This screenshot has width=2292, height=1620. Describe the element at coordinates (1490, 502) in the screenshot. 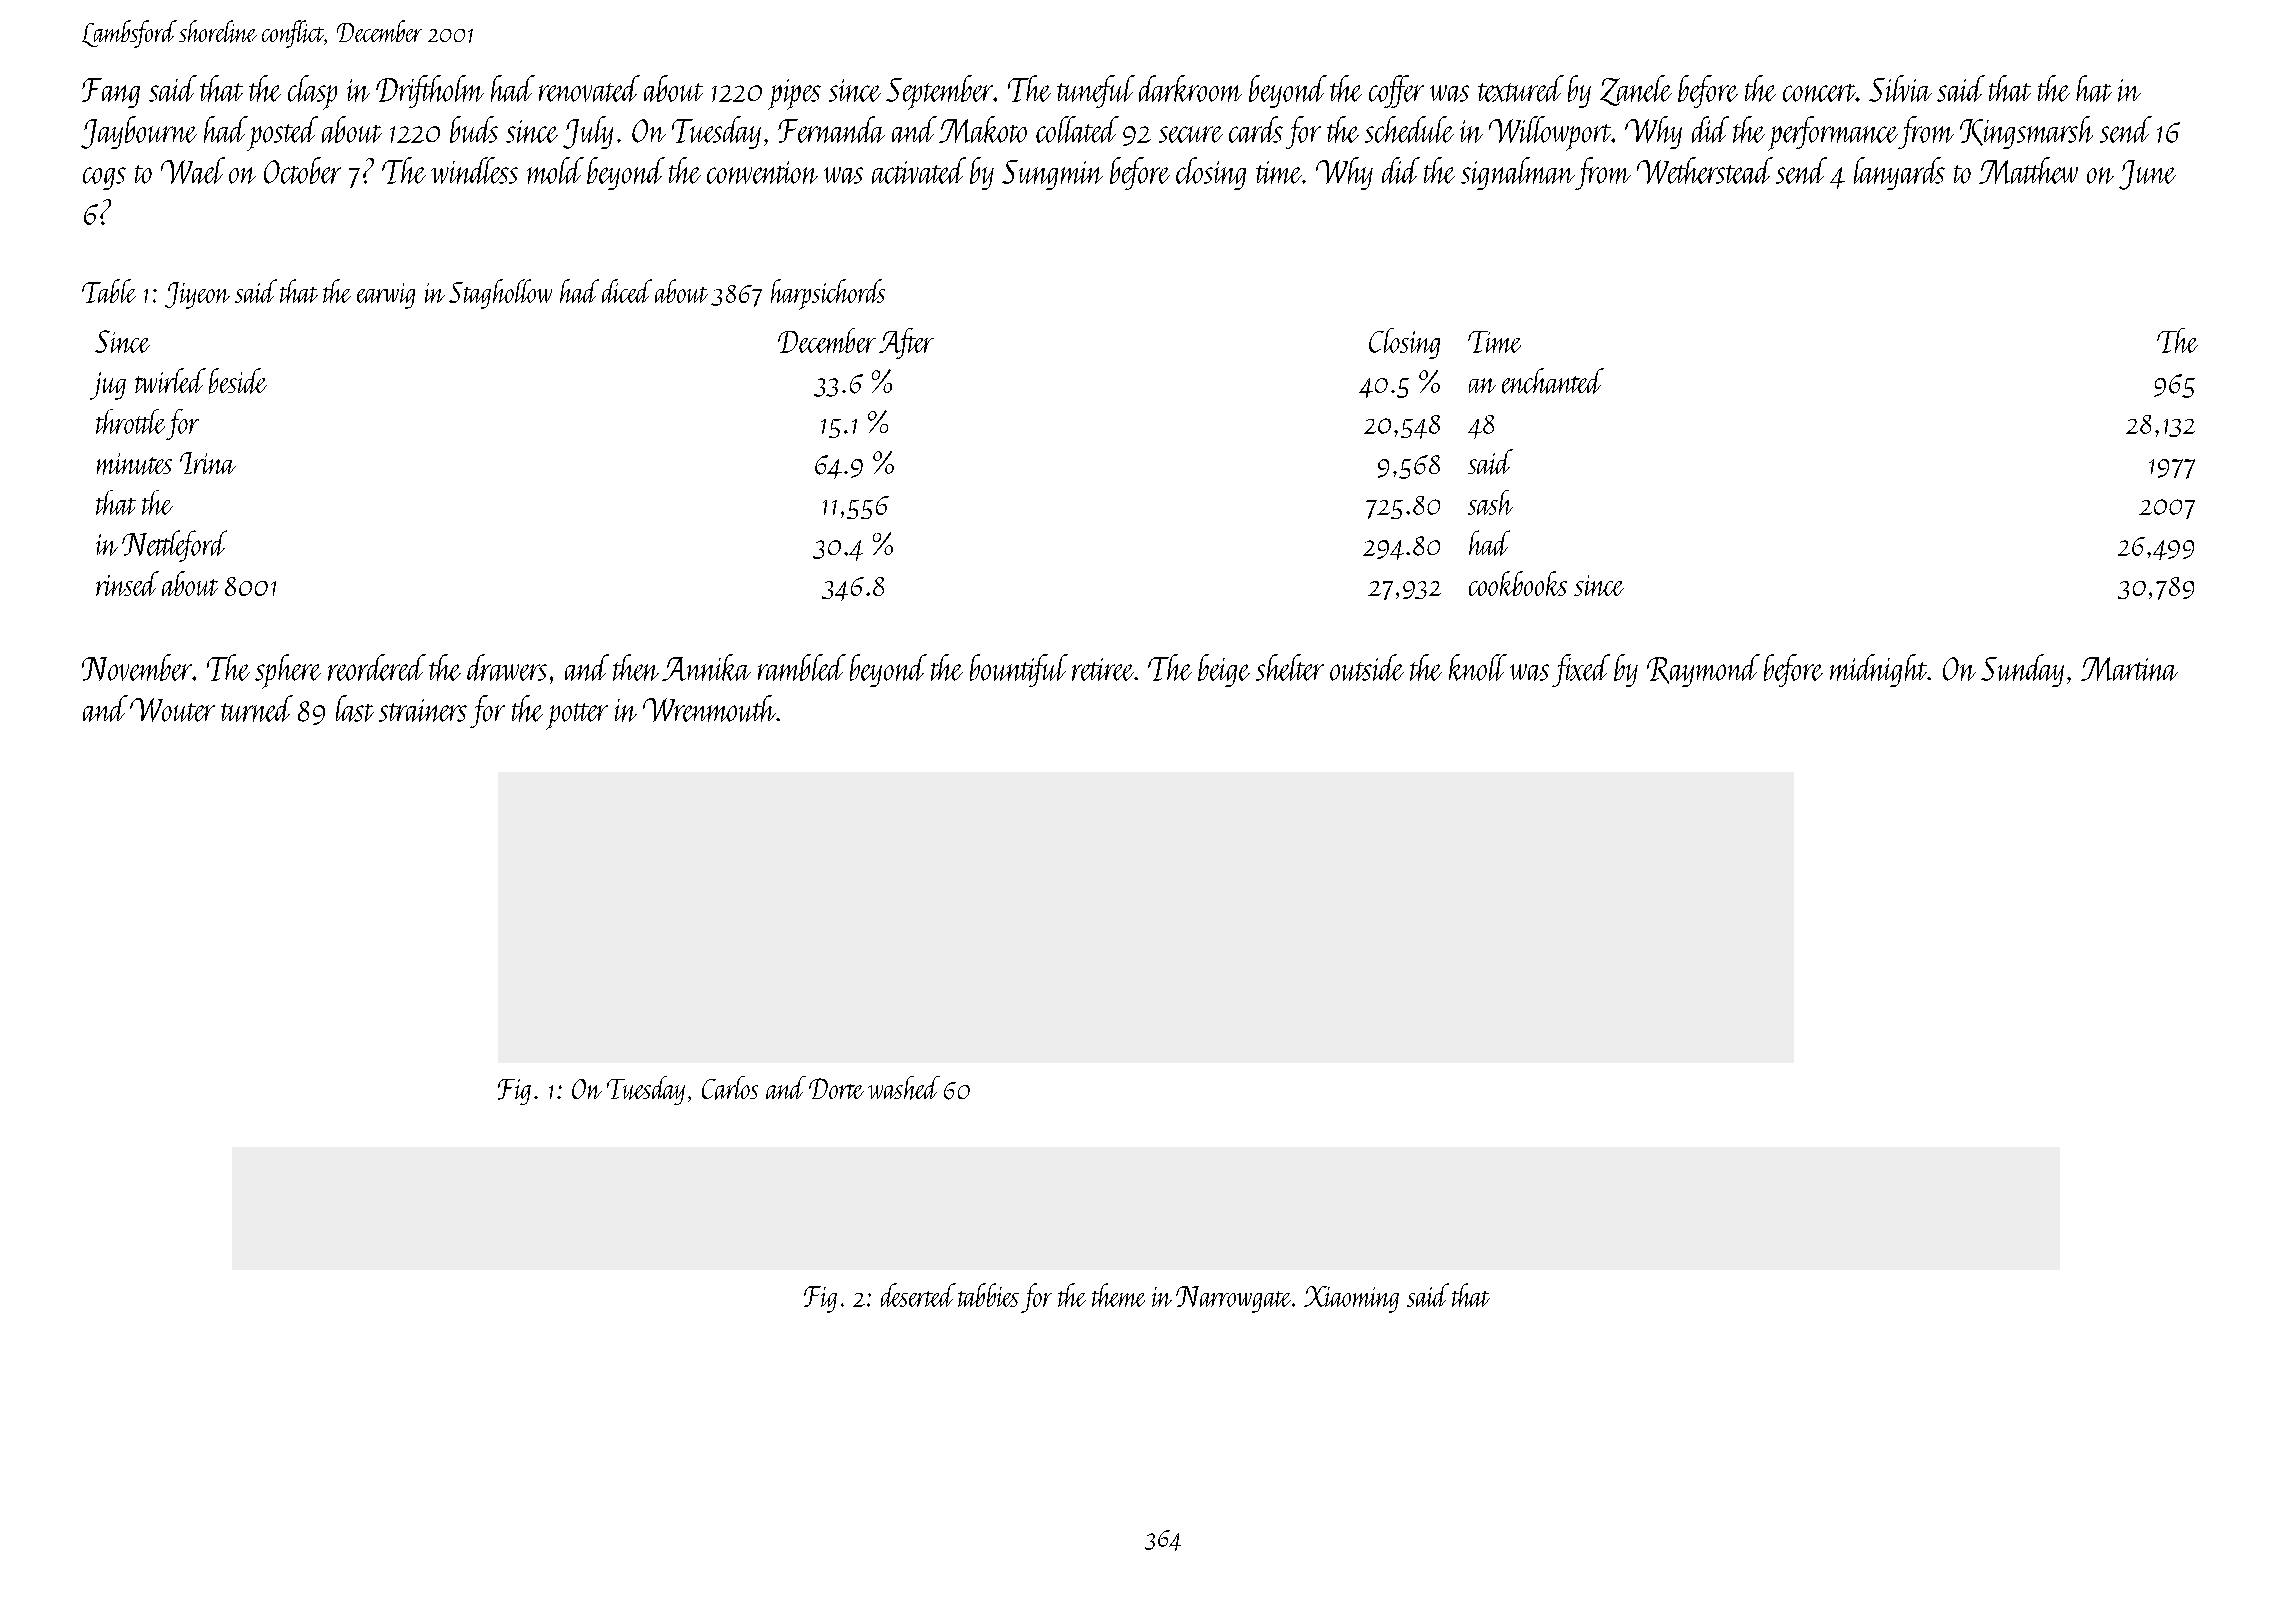

I see `sash` at that location.
